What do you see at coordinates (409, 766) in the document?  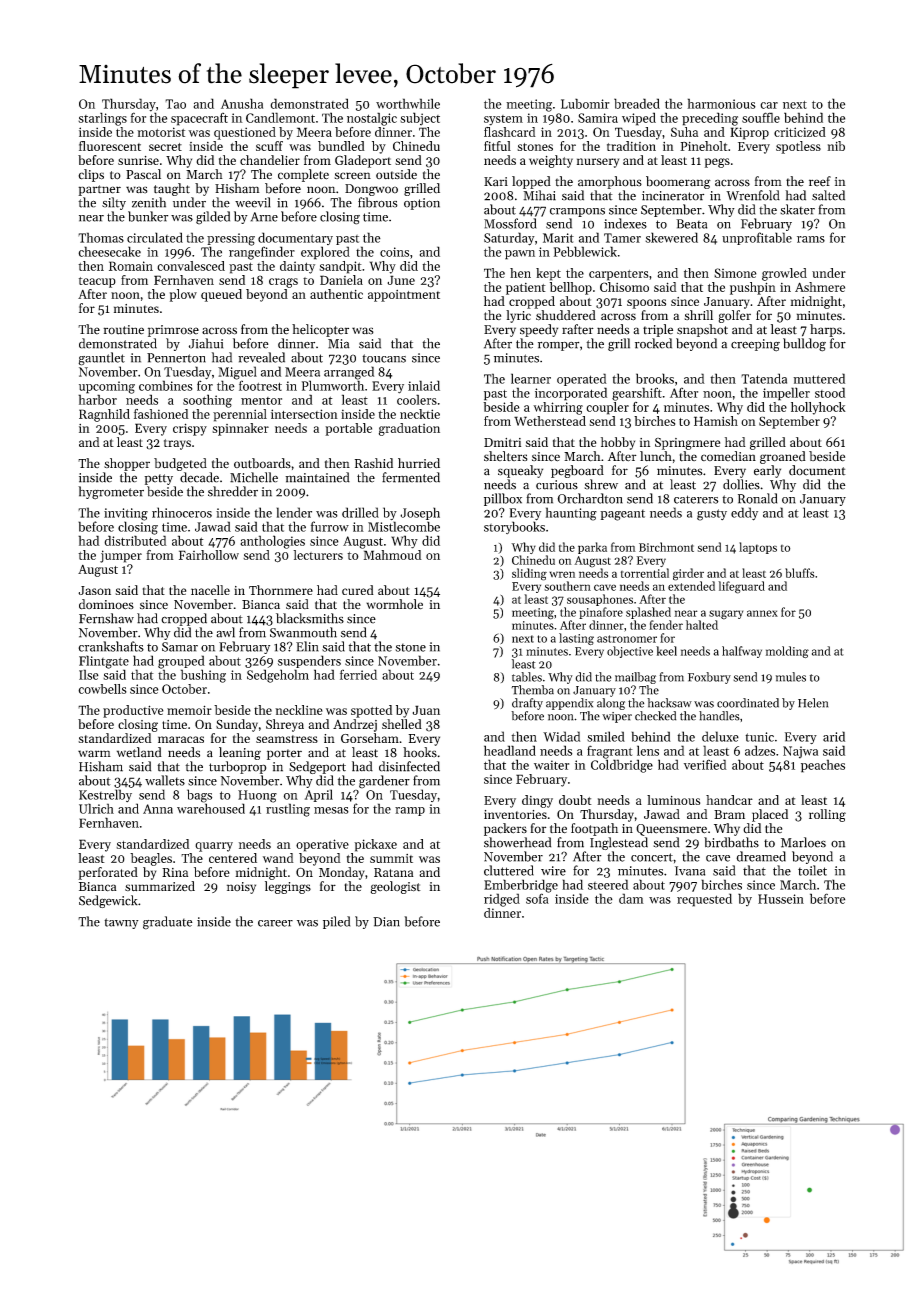 I see `disinfected` at bounding box center [409, 766].
